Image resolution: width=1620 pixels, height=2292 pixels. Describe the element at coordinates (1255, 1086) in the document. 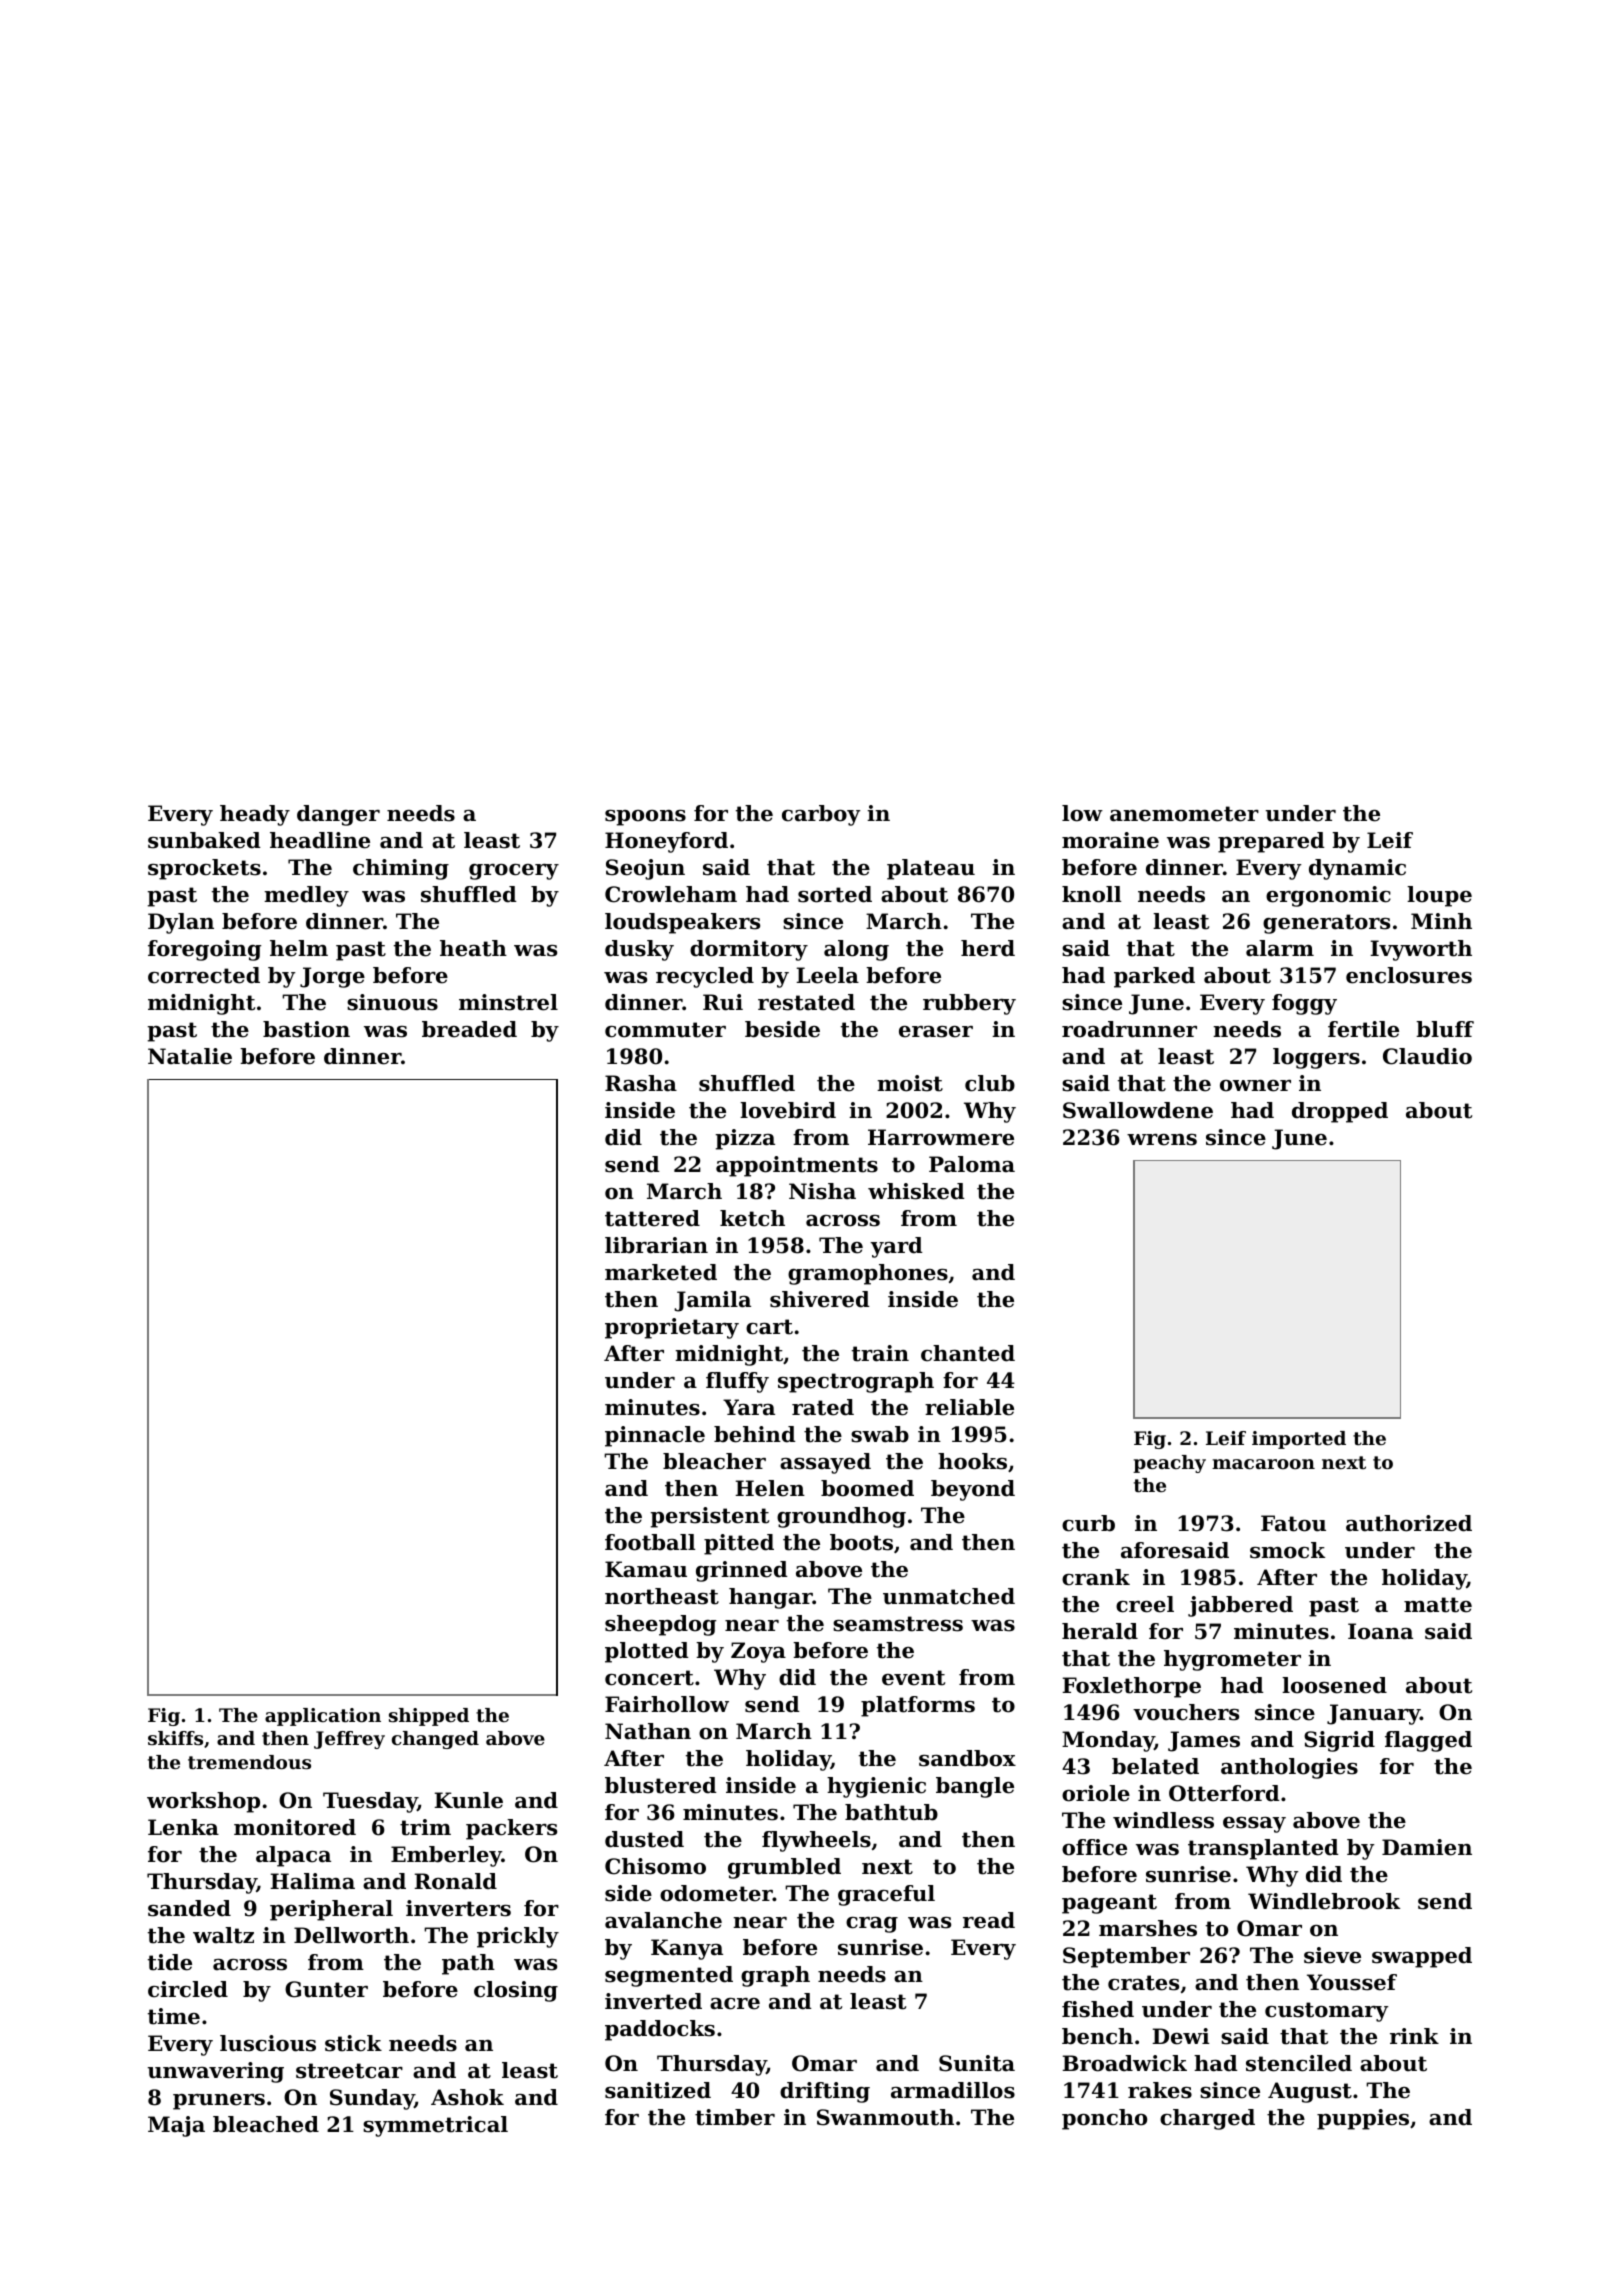

I see `owner` at that location.
